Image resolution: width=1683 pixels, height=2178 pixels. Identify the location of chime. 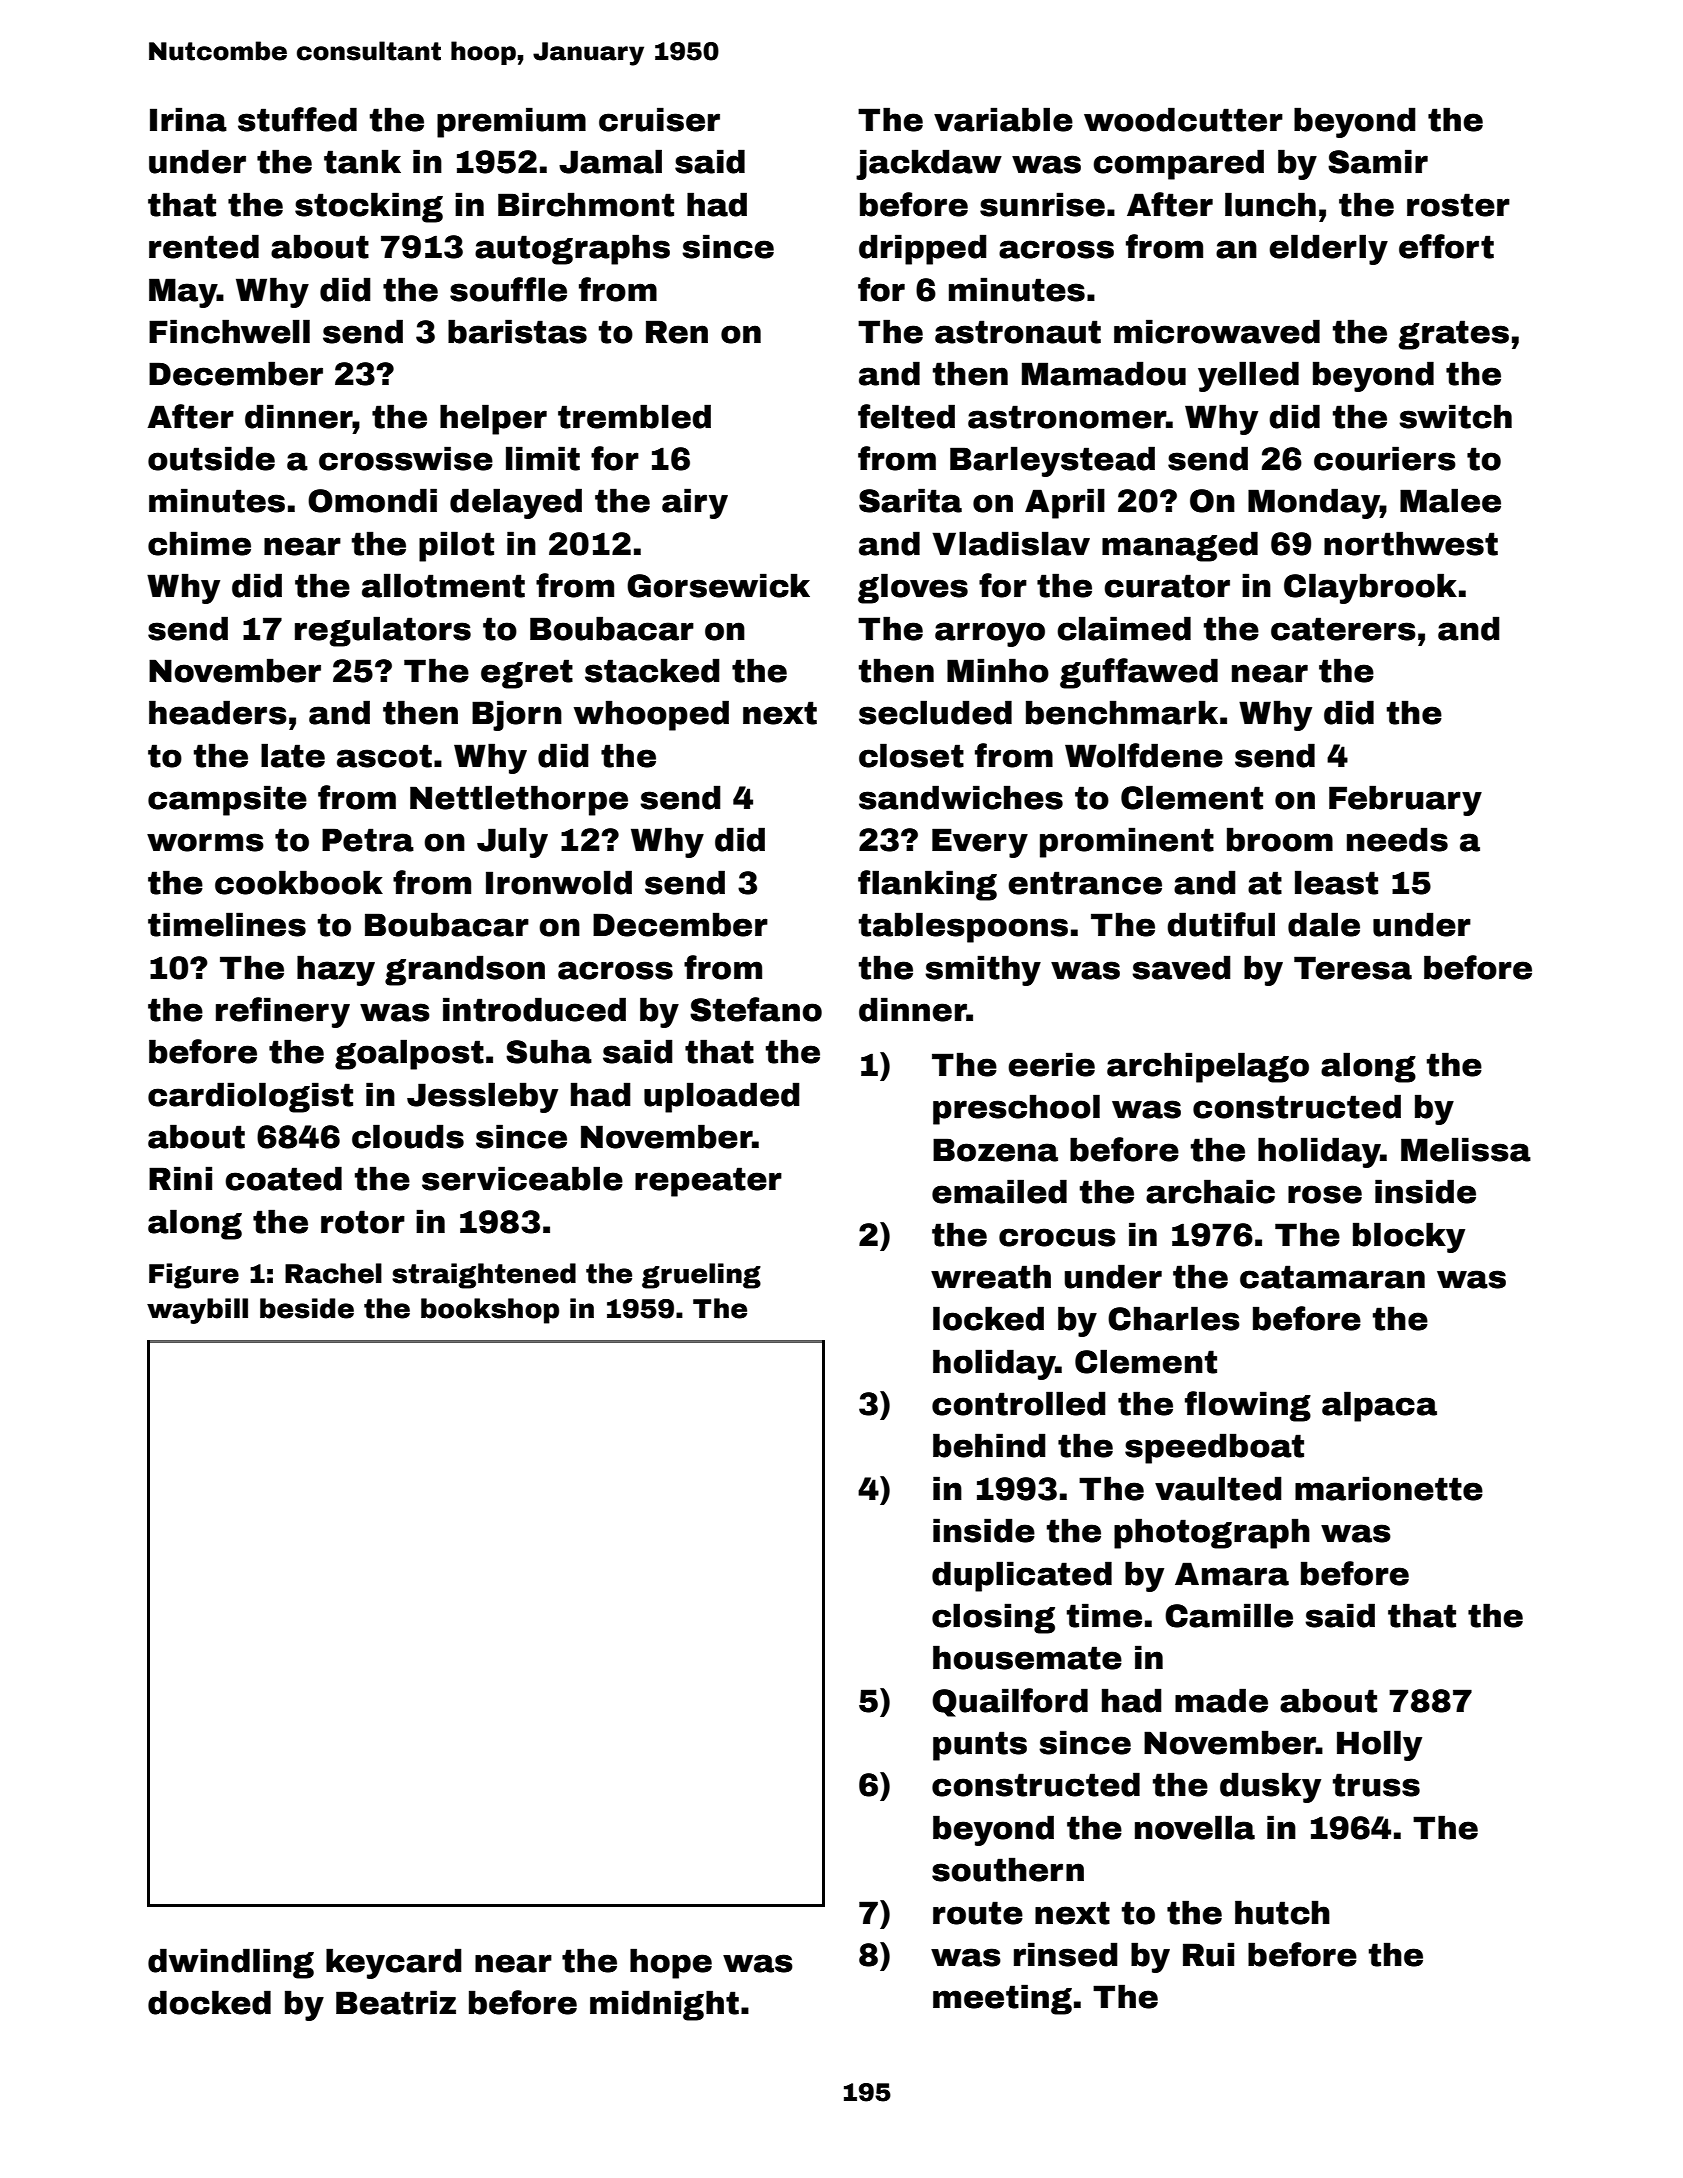
(199, 543).
